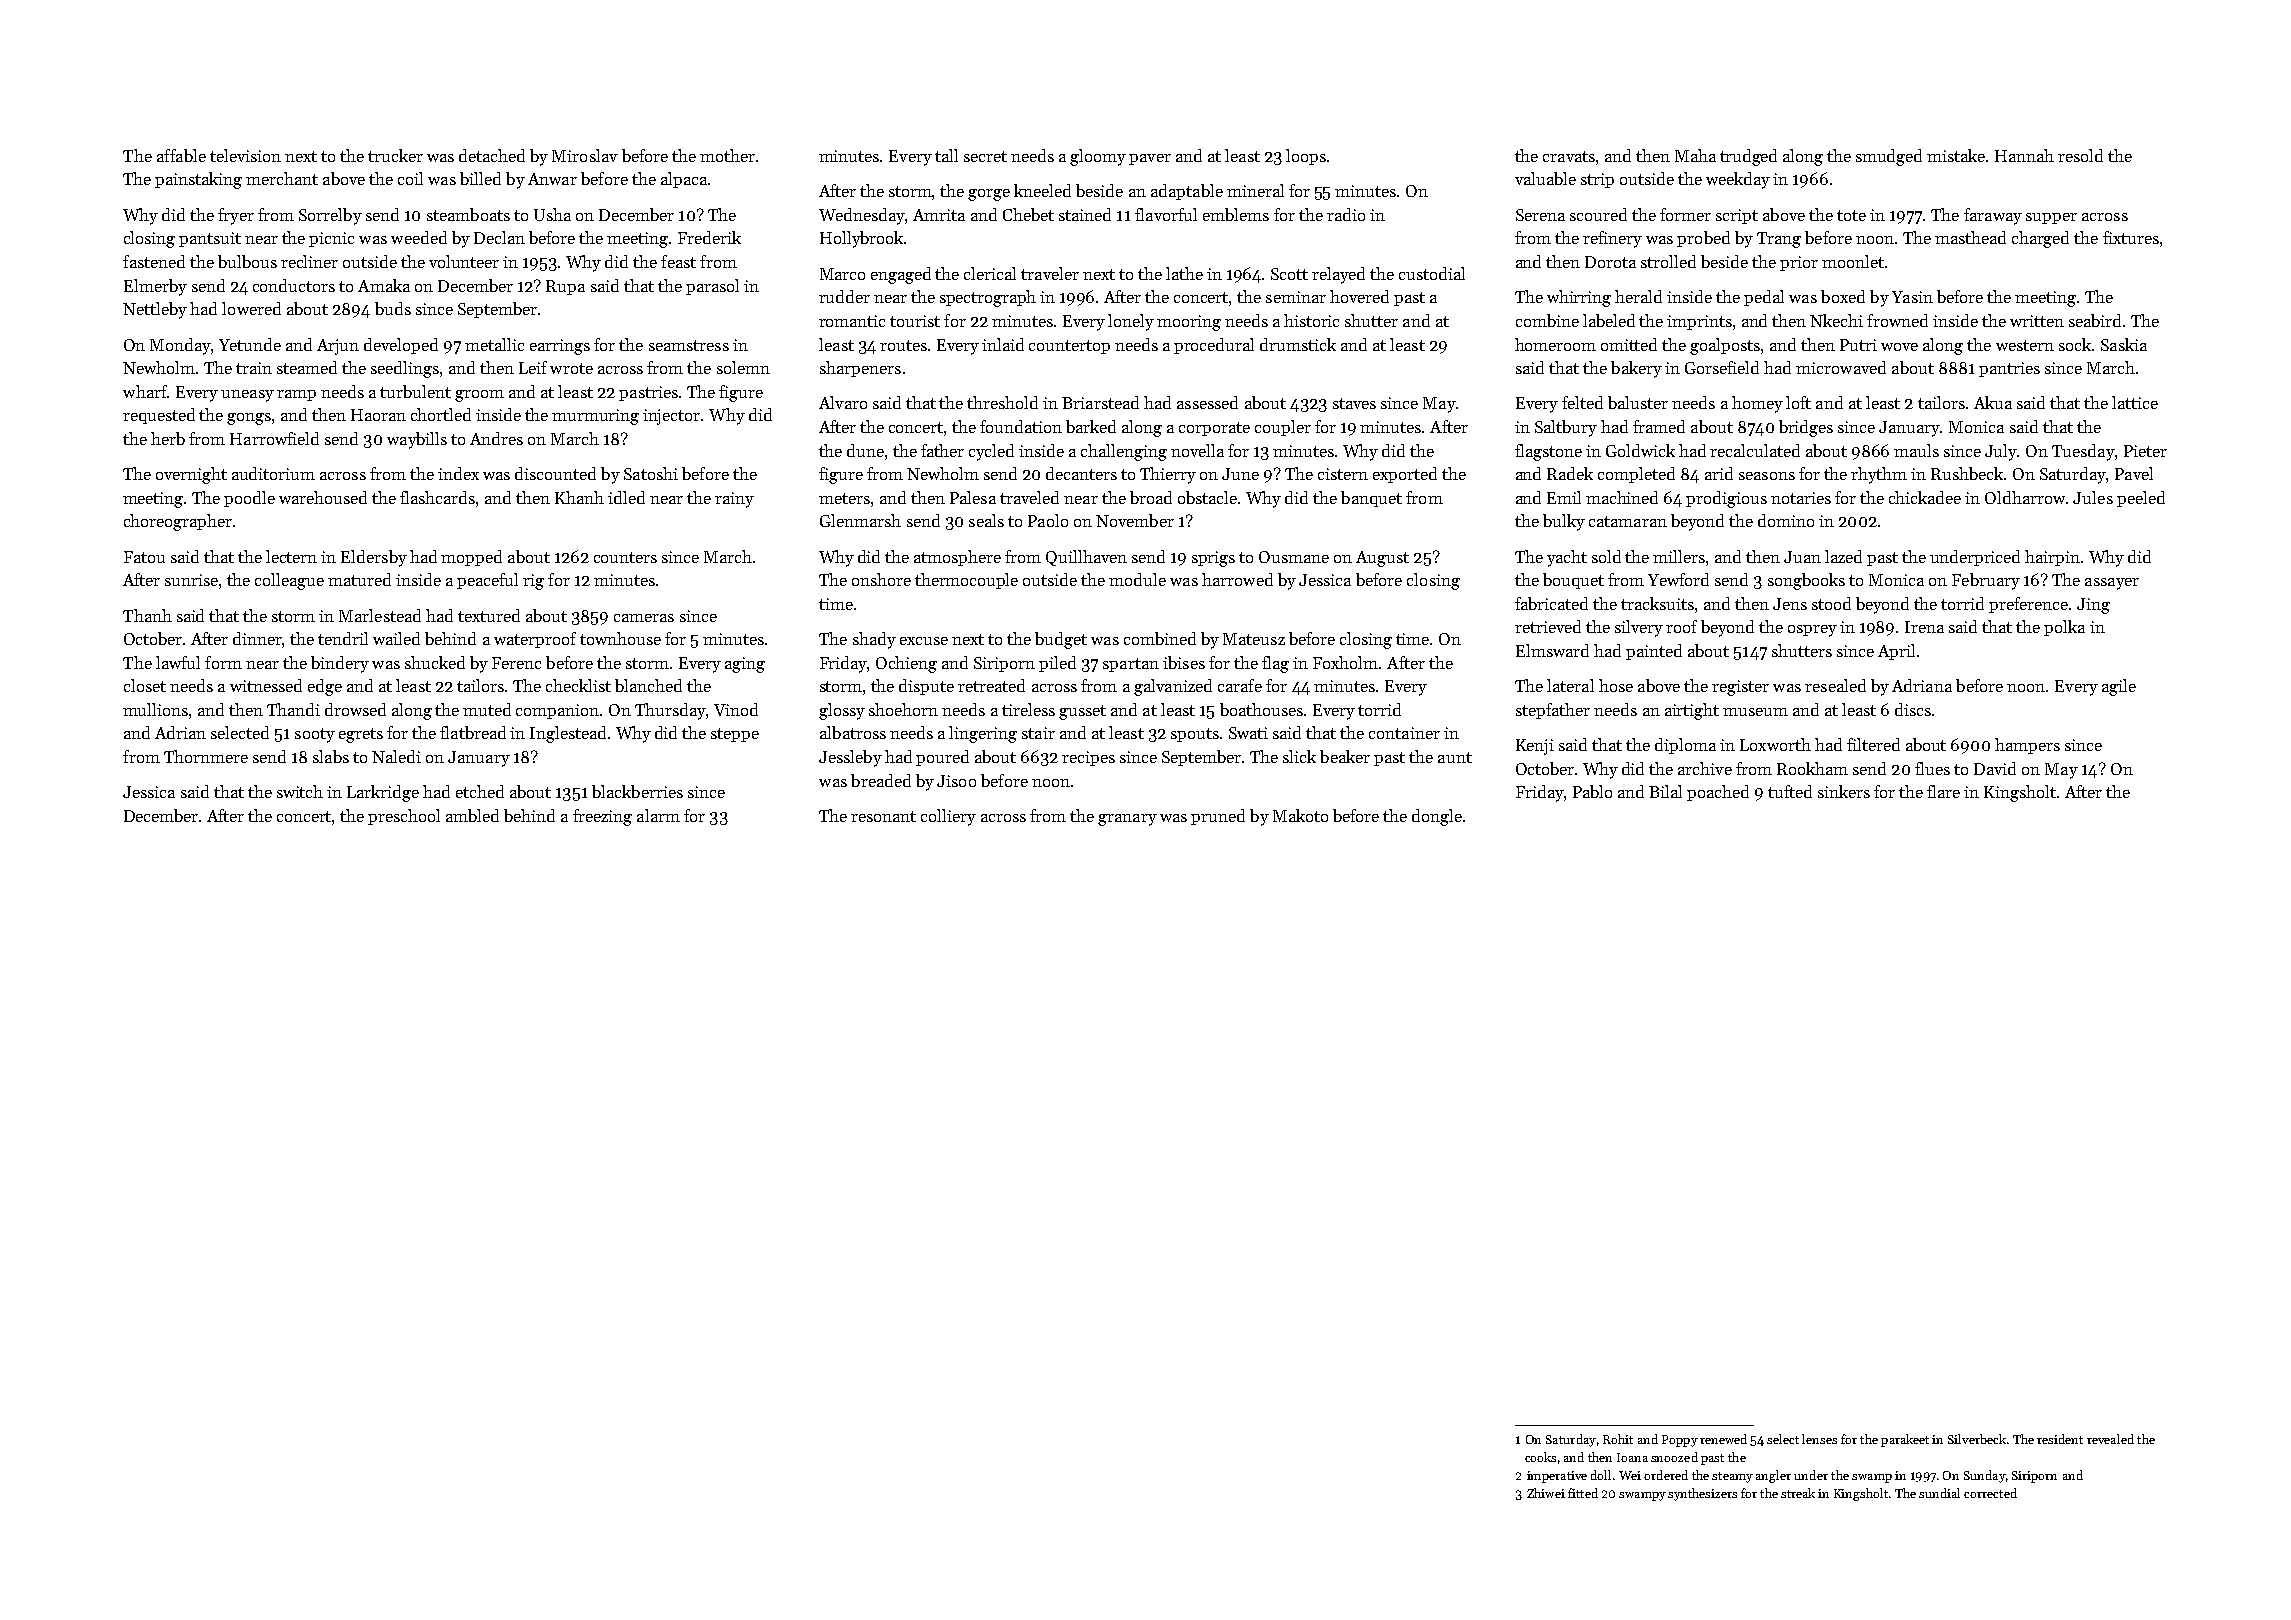 The width and height of the page is (2291, 1620). I want to click on flare, so click(1943, 791).
